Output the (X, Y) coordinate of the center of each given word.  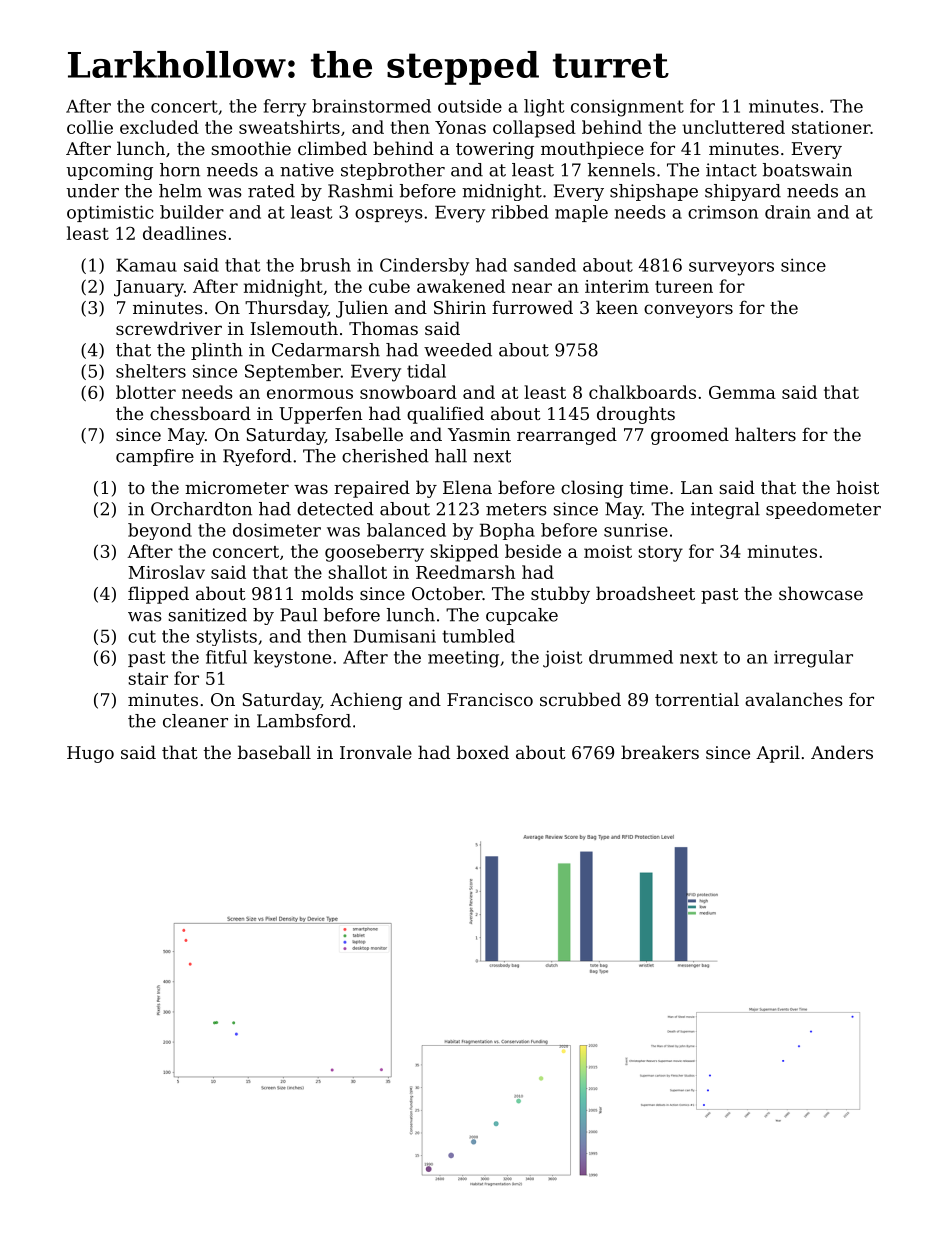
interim (617, 286)
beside (533, 551)
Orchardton (201, 509)
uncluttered (733, 127)
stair (148, 678)
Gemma (742, 392)
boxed (483, 752)
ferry (285, 108)
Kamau (146, 265)
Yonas (460, 127)
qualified (445, 415)
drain (788, 212)
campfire (155, 457)
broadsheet (645, 593)
